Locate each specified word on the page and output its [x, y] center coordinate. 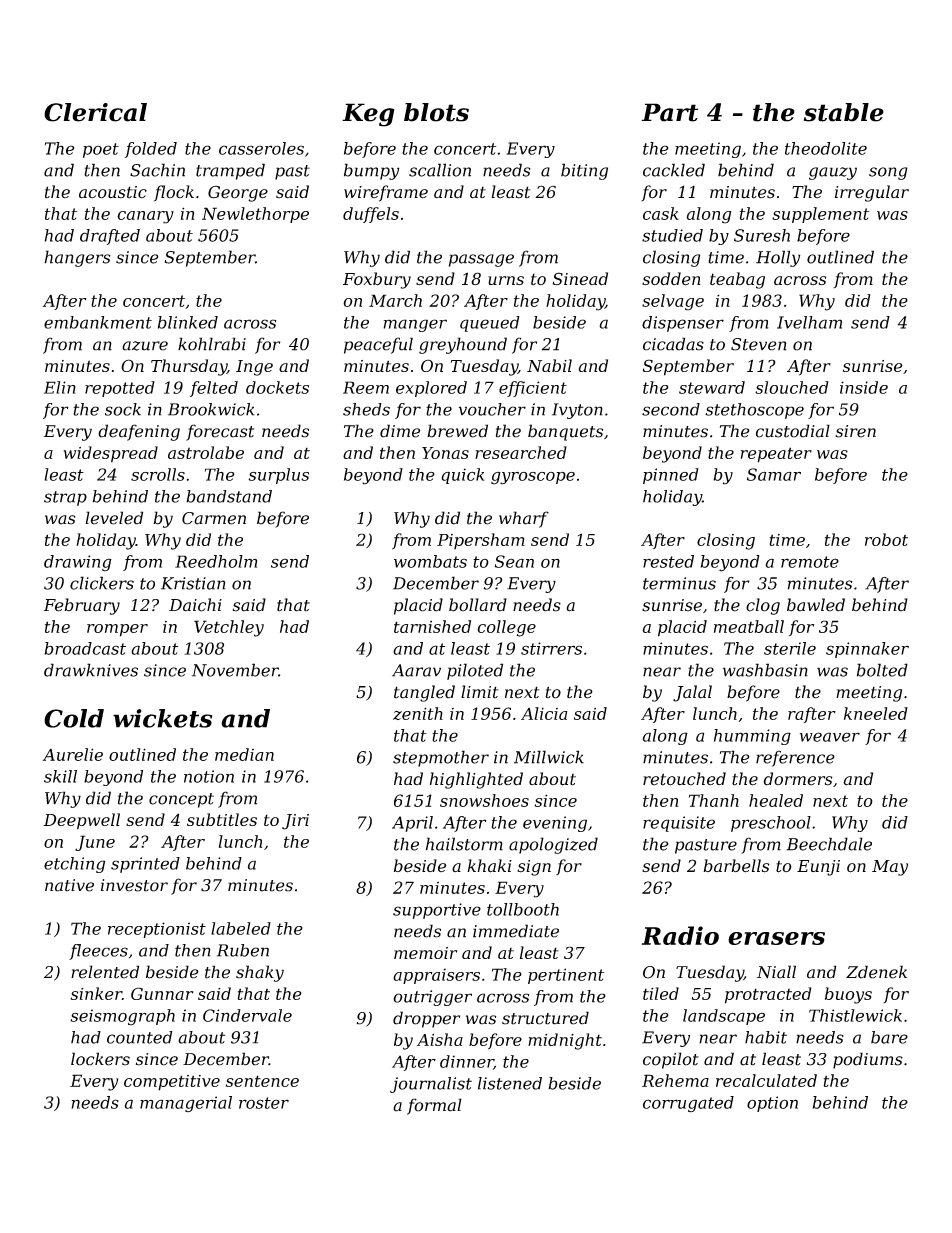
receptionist [157, 930]
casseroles [261, 148]
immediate [516, 931]
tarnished [432, 626]
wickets [162, 718]
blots [436, 112]
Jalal [692, 693]
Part [669, 112]
